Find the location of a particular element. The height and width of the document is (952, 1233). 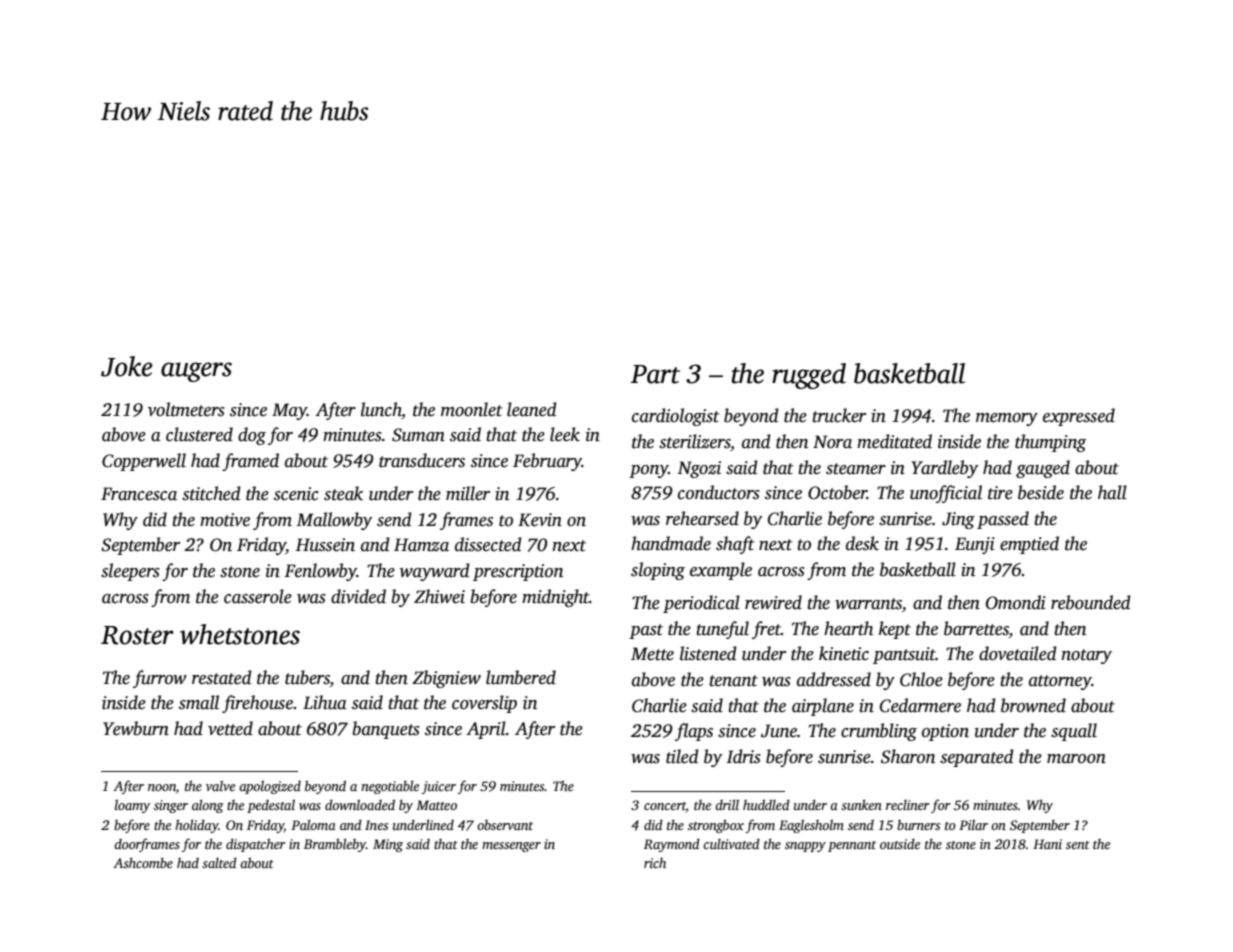

sent is located at coordinates (1078, 845).
